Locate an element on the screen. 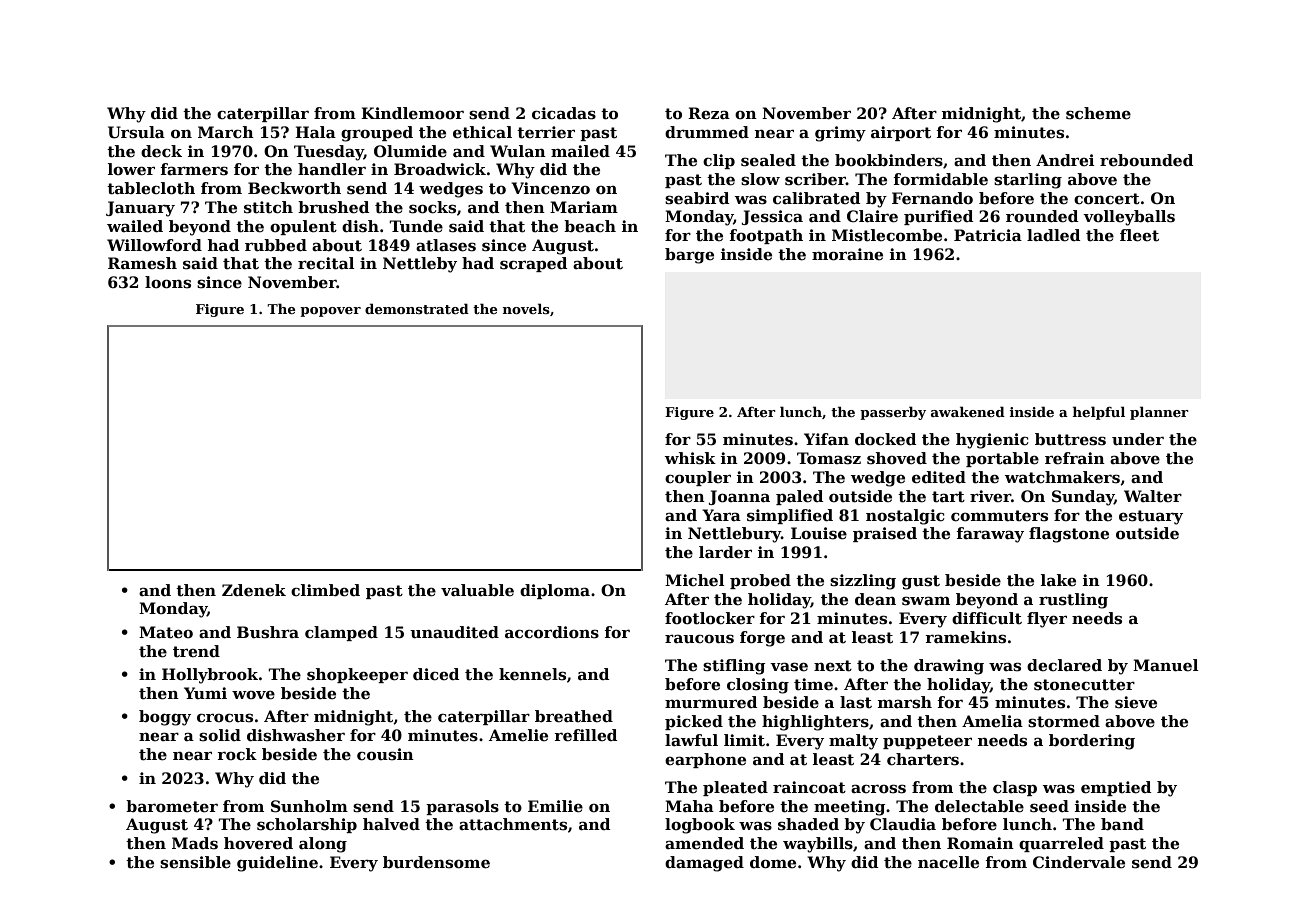  novels is located at coordinates (526, 308).
